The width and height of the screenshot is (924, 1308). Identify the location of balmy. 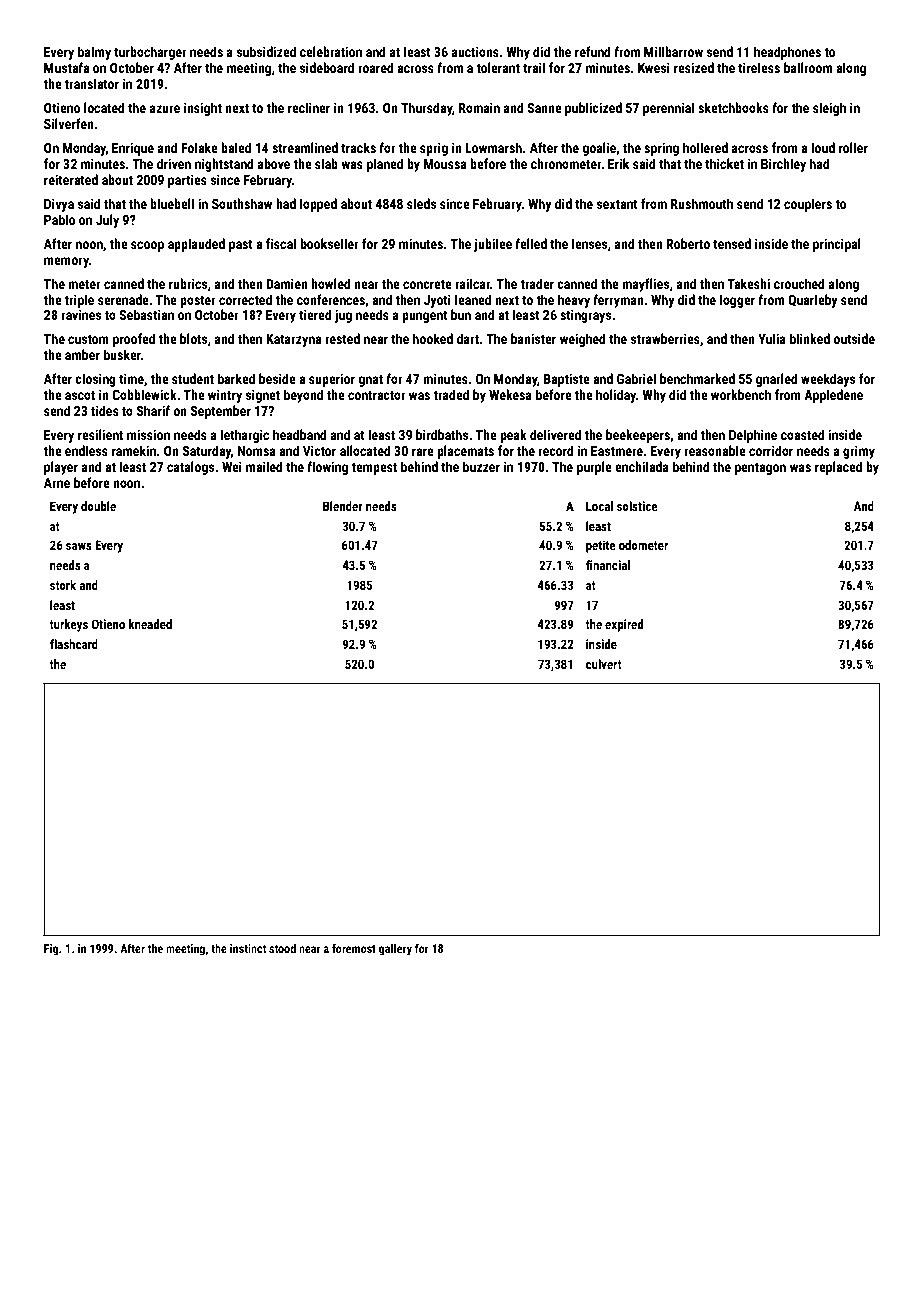
(94, 53).
